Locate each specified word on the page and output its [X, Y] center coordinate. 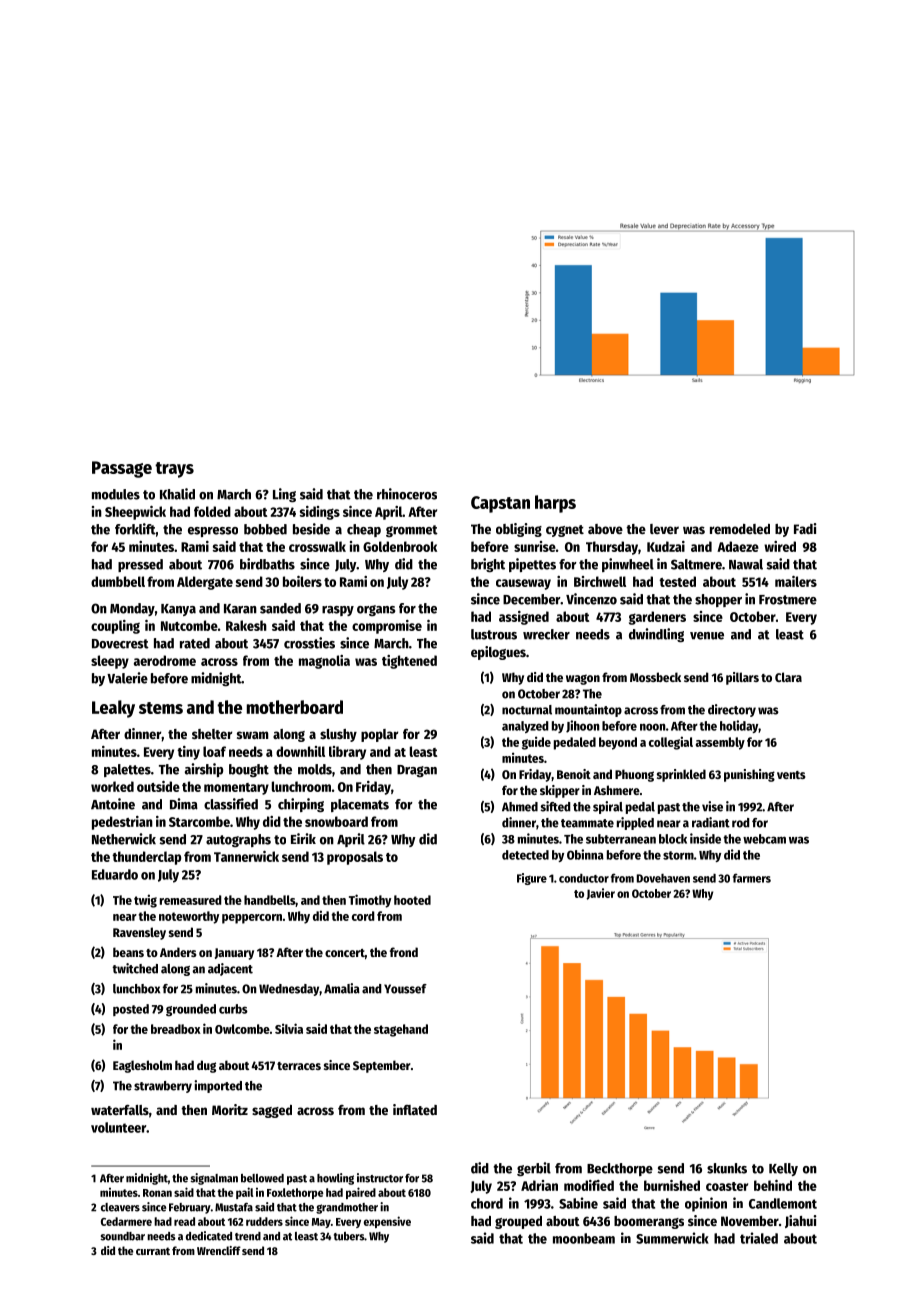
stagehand [401, 1030]
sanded [280, 608]
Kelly [783, 1169]
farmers [752, 878]
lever [664, 529]
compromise [387, 627]
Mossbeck [655, 677]
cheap [364, 530]
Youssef [405, 989]
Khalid [177, 494]
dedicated [209, 1236]
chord [487, 1203]
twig [145, 901]
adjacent [230, 969]
